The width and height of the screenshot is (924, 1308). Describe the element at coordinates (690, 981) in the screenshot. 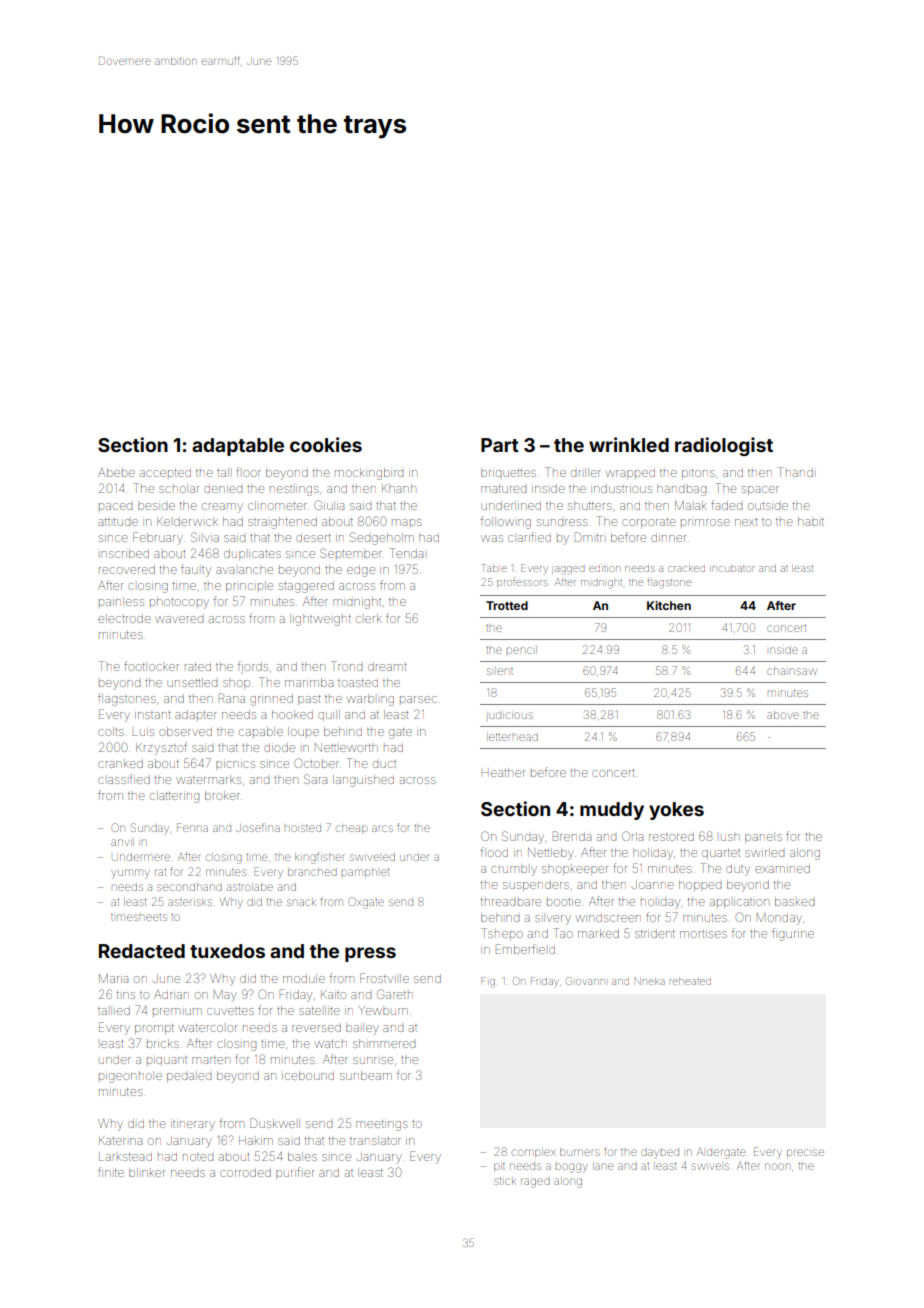

I see `reheated` at that location.
